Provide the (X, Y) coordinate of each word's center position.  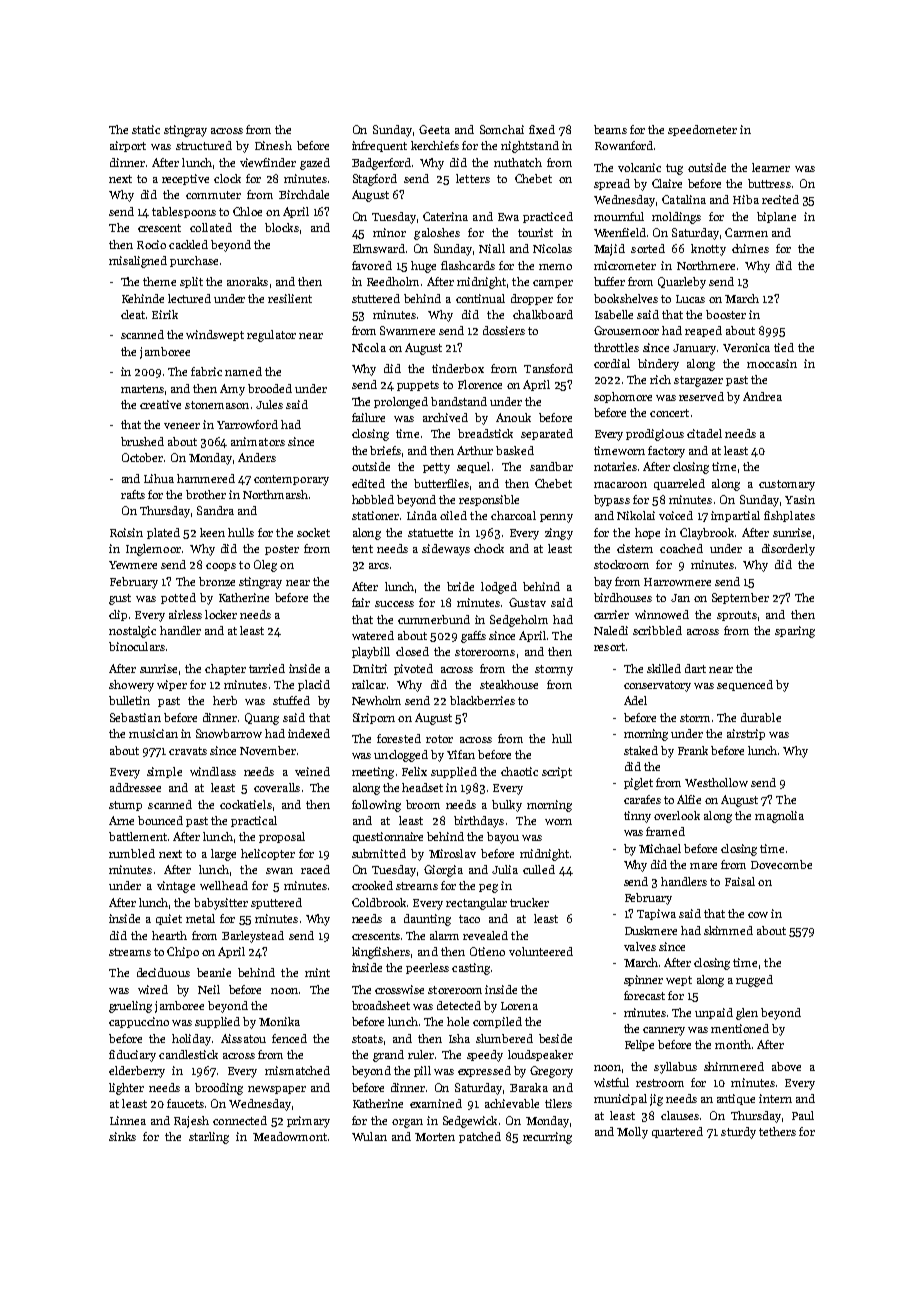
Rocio (151, 244)
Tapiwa (656, 914)
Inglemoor (153, 550)
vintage (176, 887)
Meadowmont (290, 1136)
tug (674, 169)
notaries (615, 466)
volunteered (541, 951)
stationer (375, 515)
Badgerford (381, 164)
